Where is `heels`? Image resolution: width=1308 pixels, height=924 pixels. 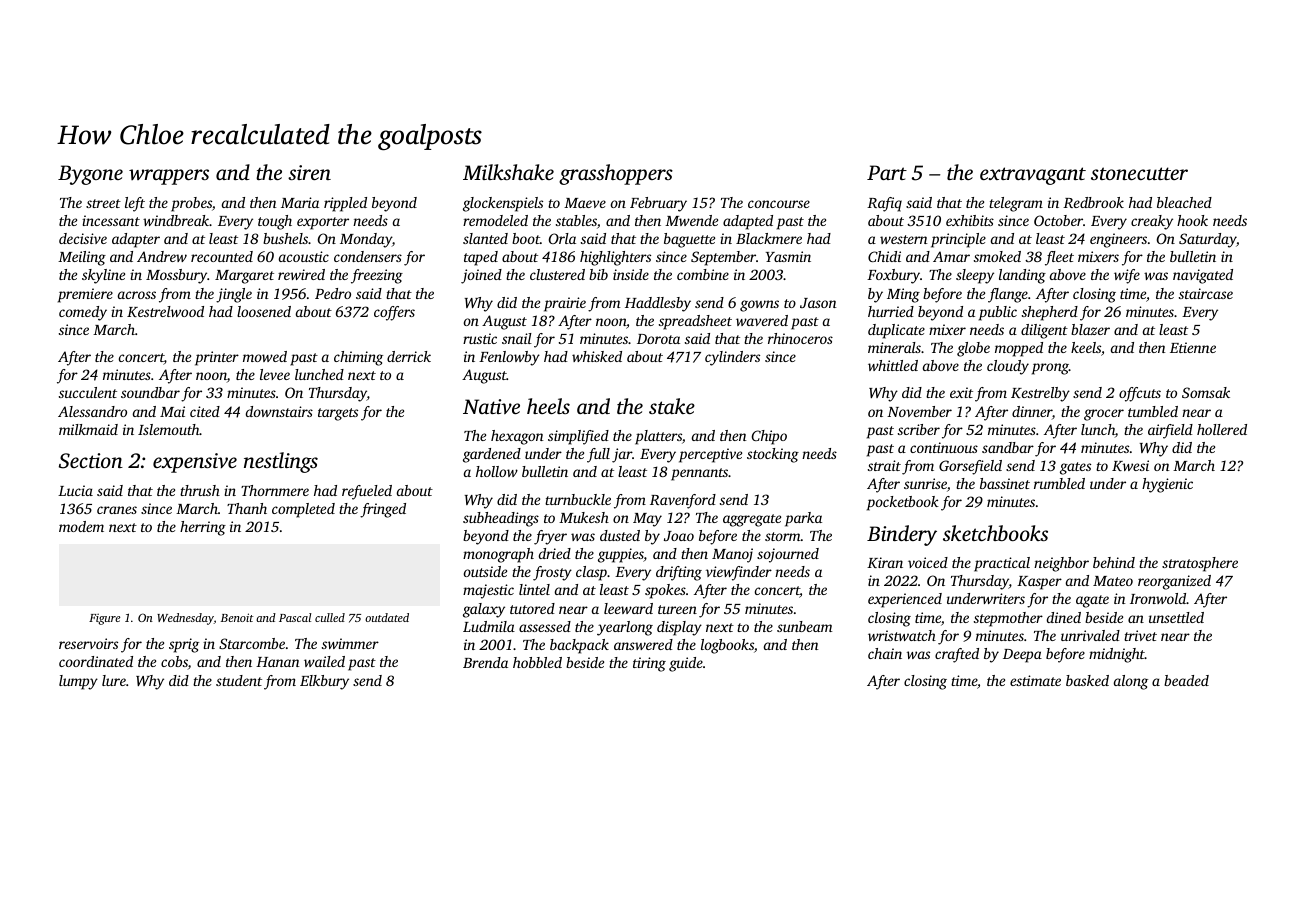 heels is located at coordinates (548, 406).
